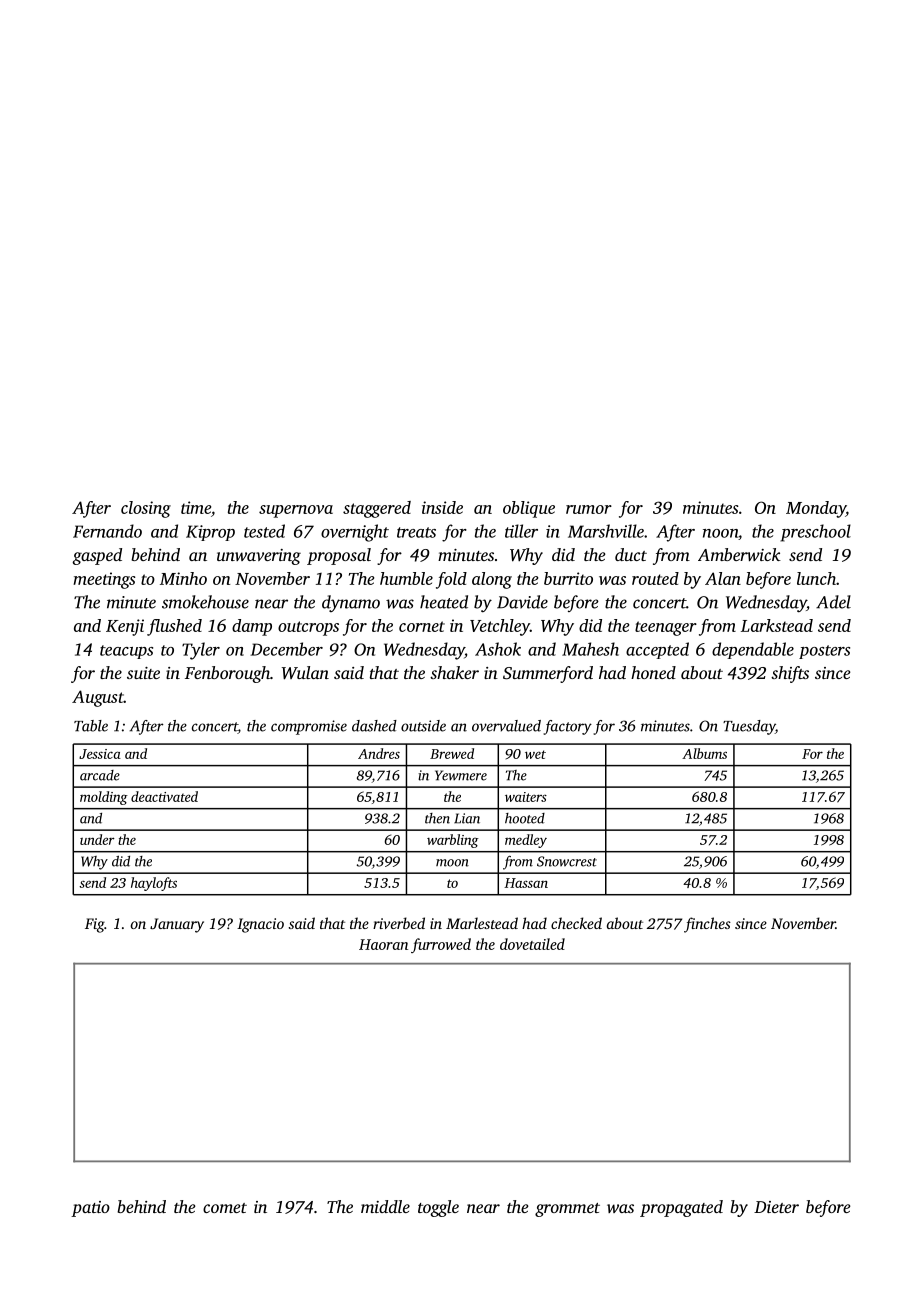 The image size is (924, 1314). I want to click on compromise, so click(309, 727).
